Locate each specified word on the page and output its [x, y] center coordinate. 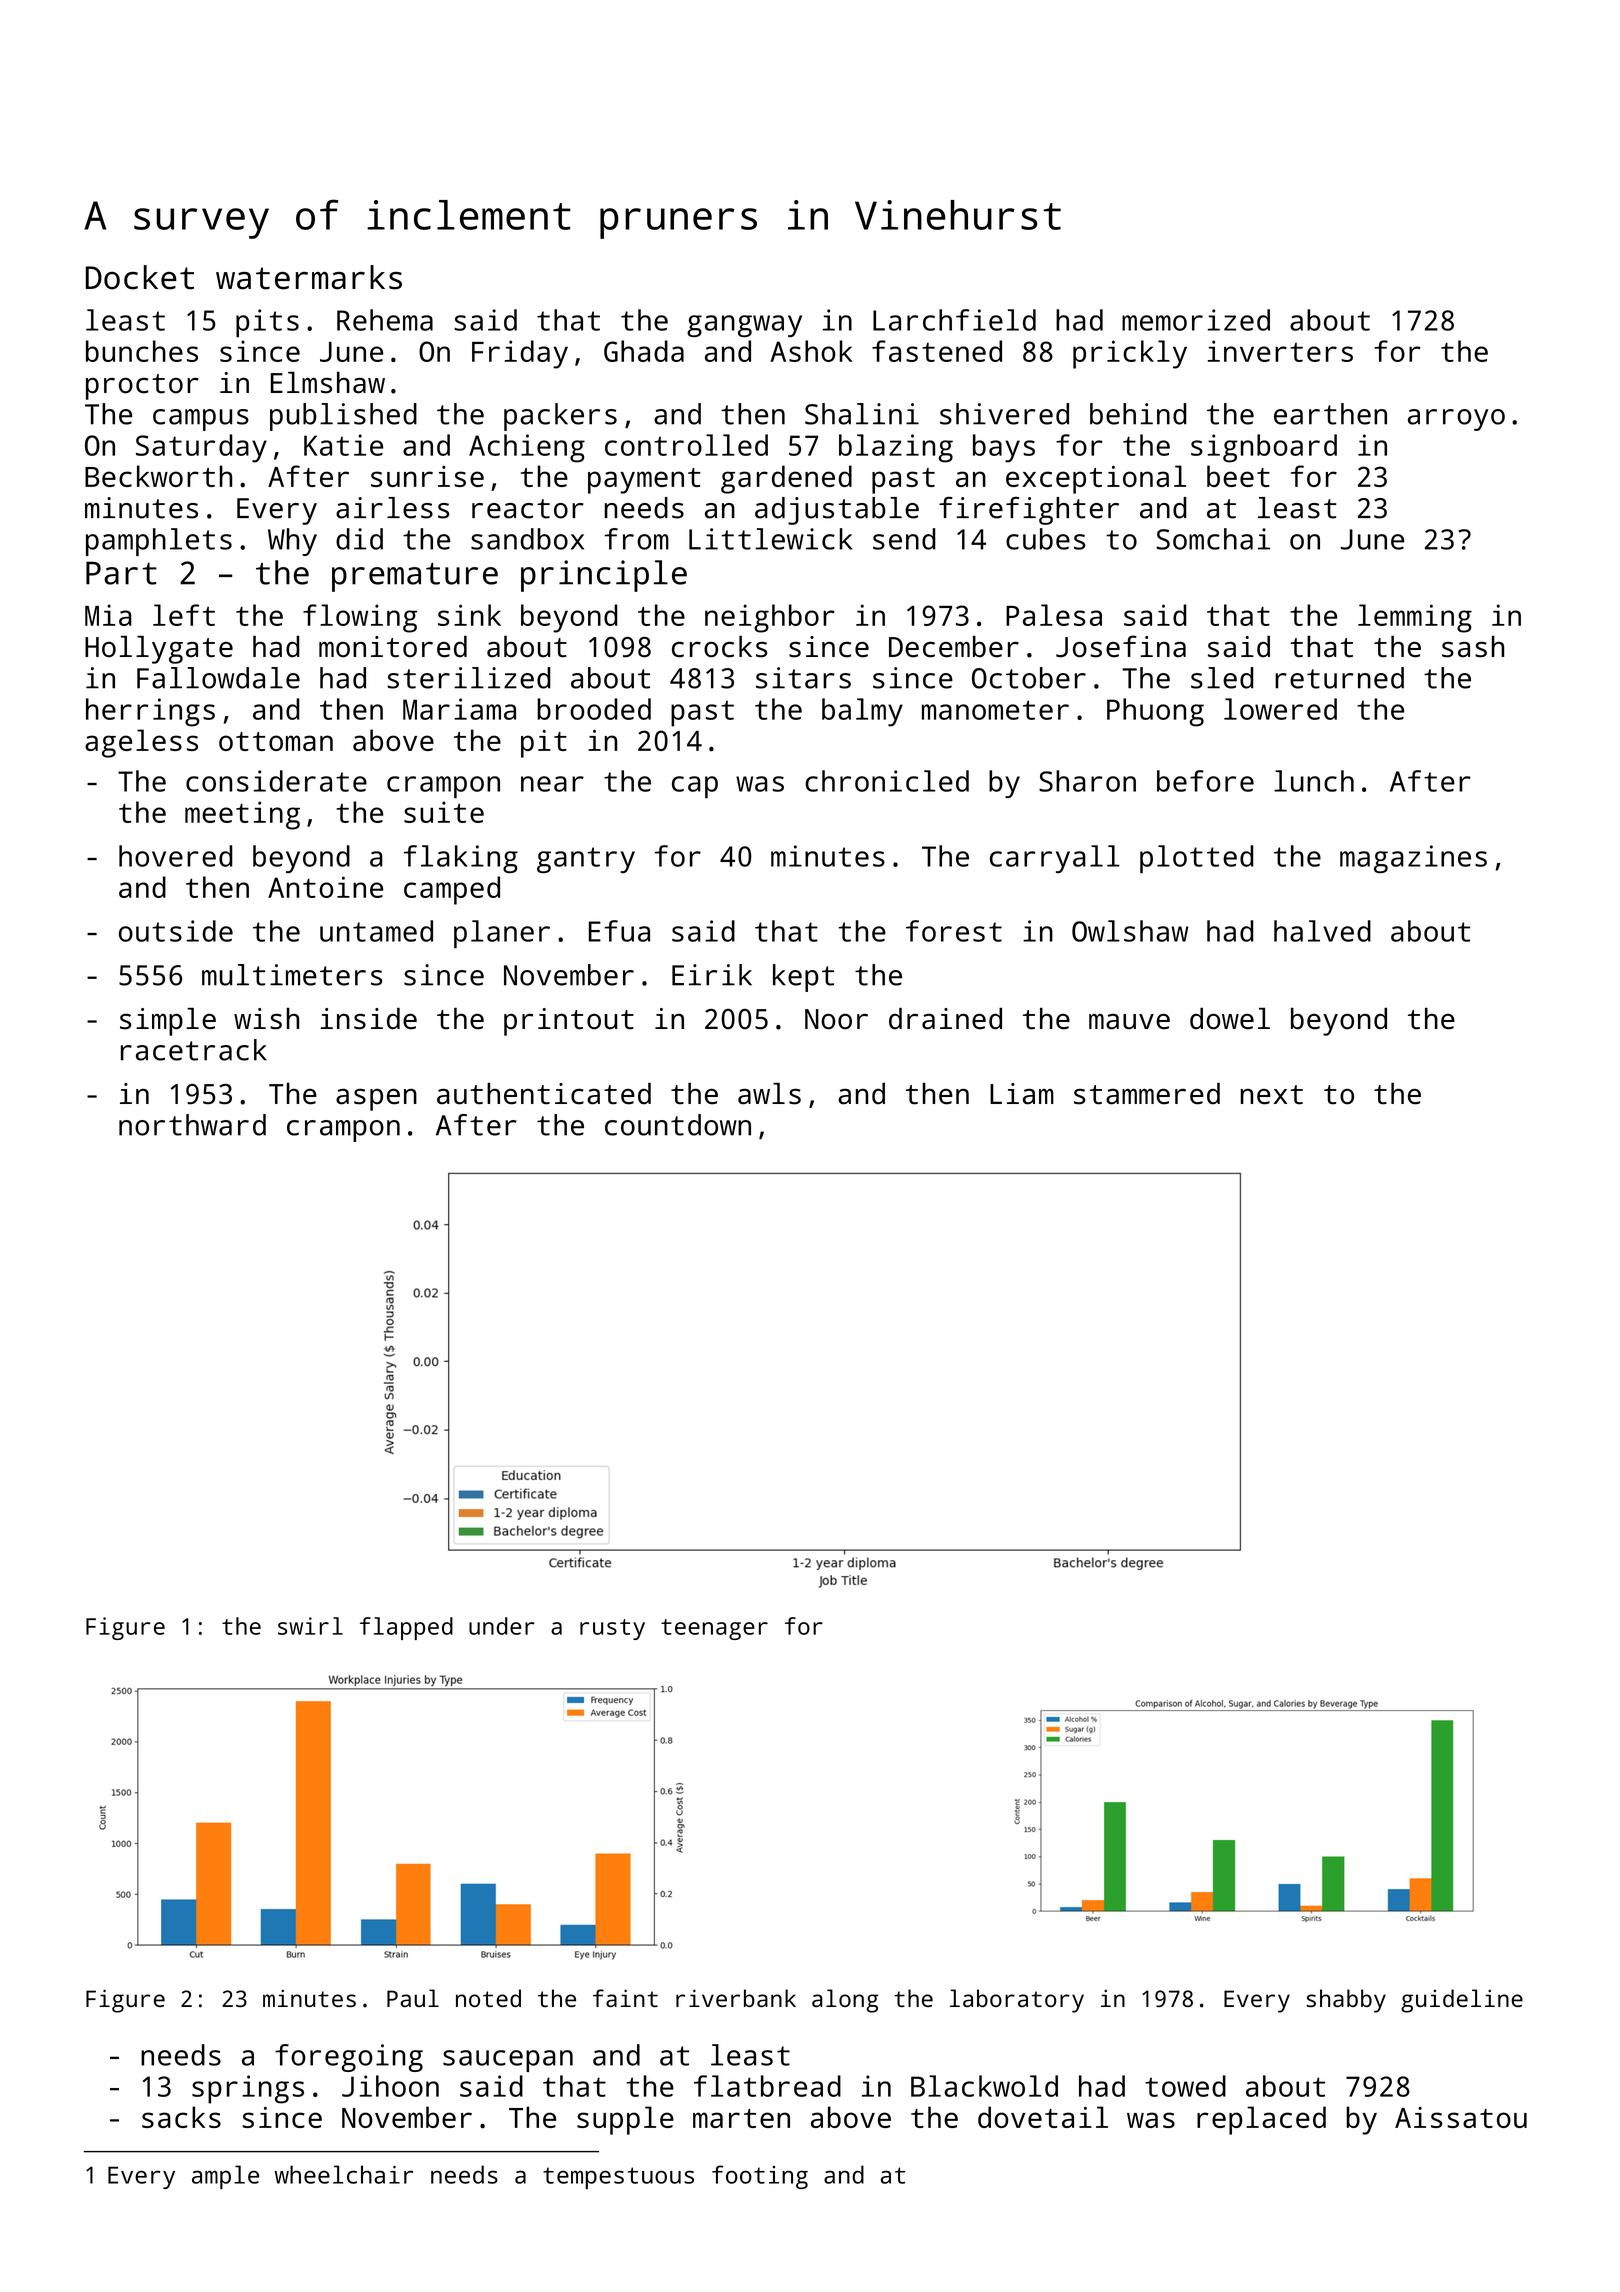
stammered [1147, 1093]
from [636, 539]
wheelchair [344, 2174]
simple [168, 1022]
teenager [714, 1629]
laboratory [1017, 2001]
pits [267, 323]
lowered [1280, 709]
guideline [1462, 2001]
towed [1185, 2086]
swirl [310, 1626]
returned [1339, 678]
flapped [406, 1628]
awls [769, 1094]
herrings [150, 712]
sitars [803, 678]
